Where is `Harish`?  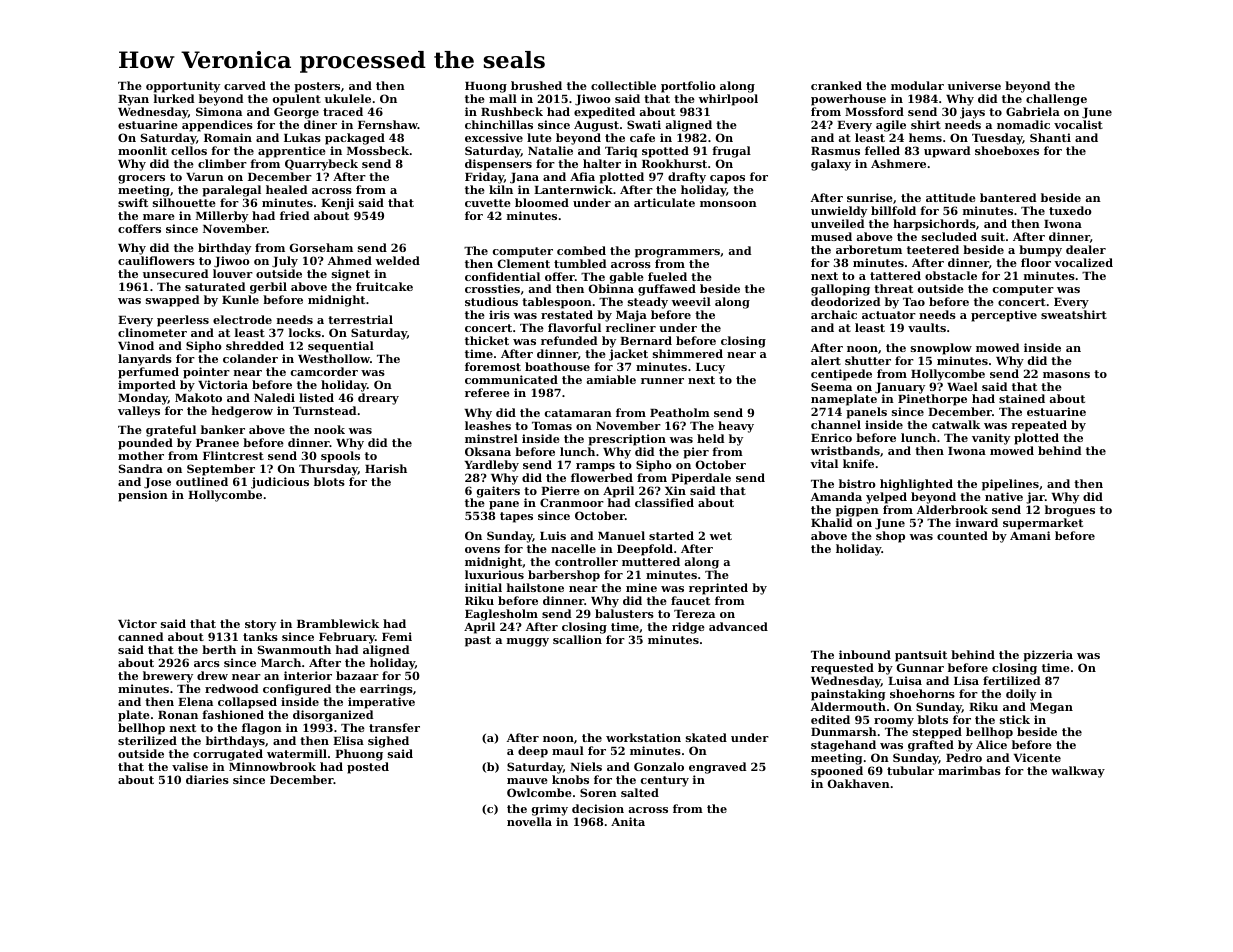 Harish is located at coordinates (386, 468).
